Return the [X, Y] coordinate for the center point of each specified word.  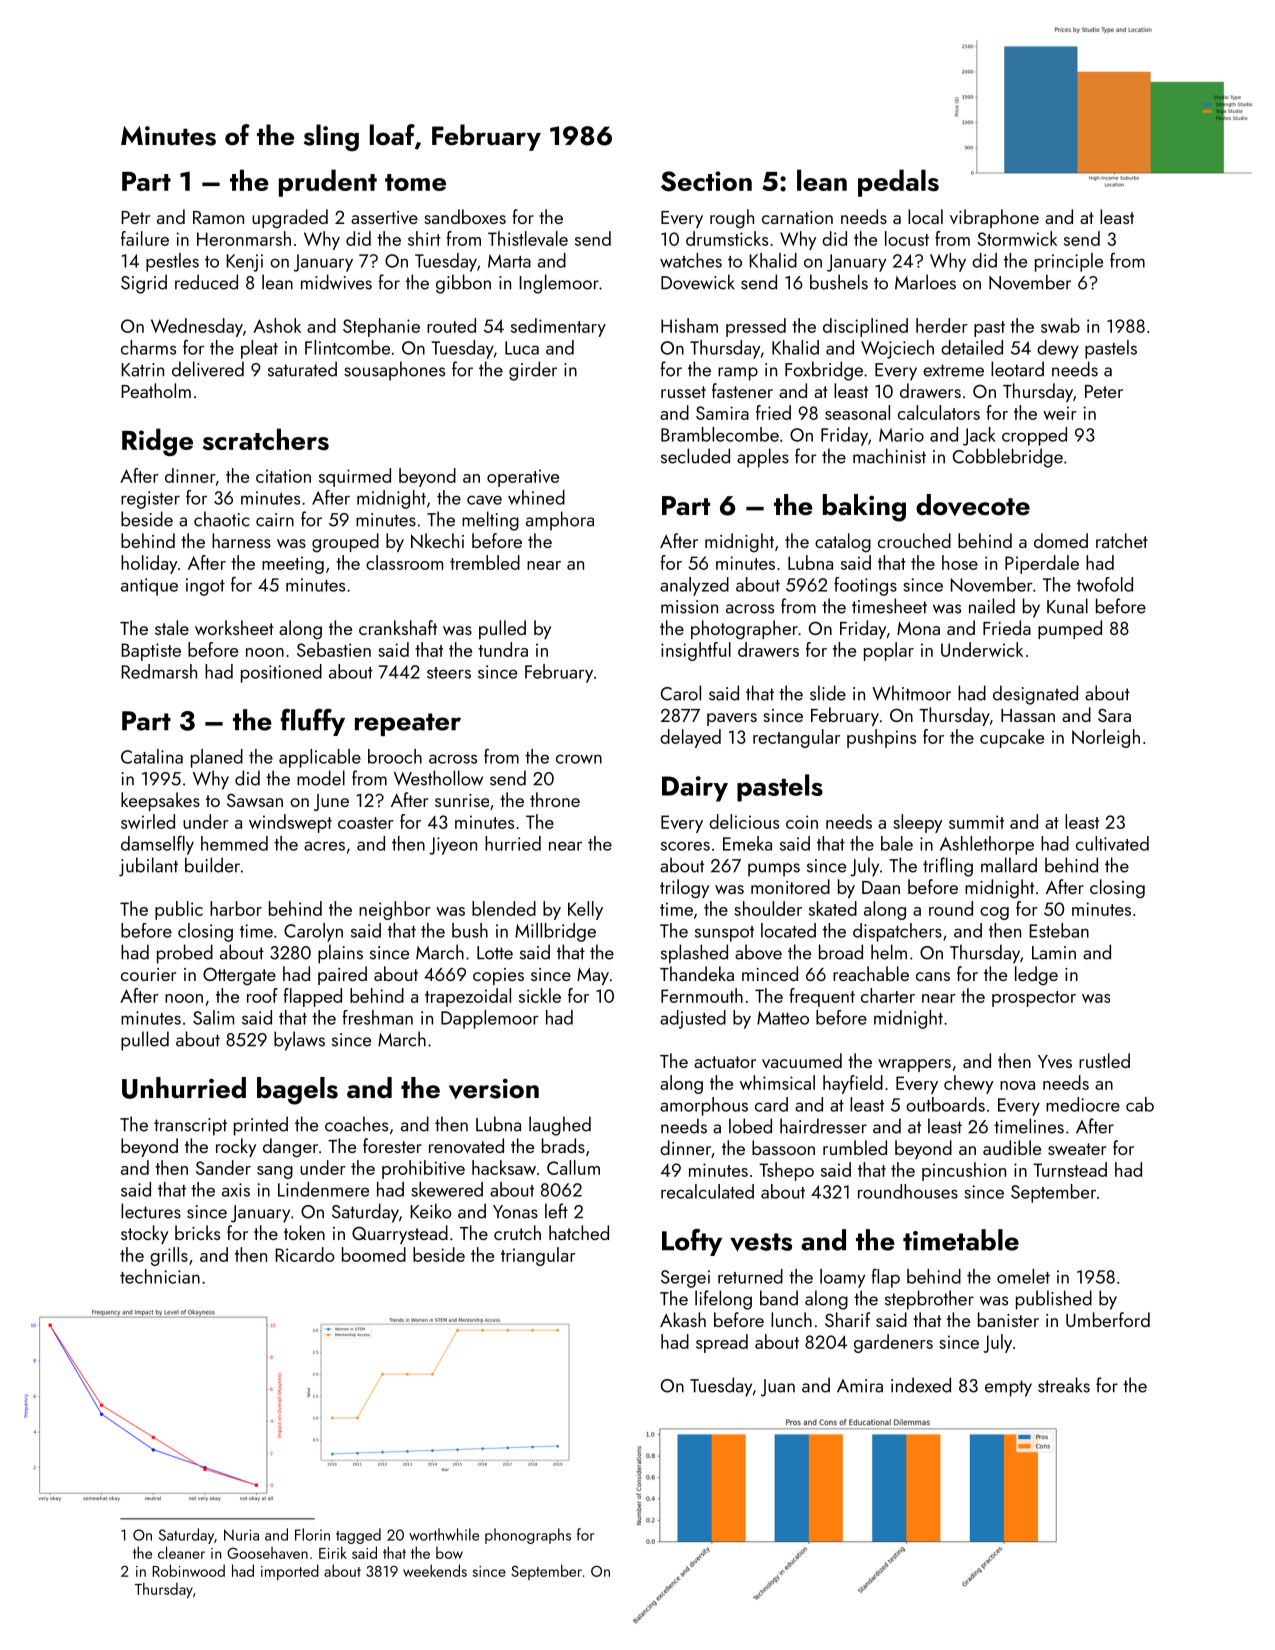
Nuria [241, 1535]
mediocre [1083, 1104]
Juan [778, 1388]
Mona [918, 628]
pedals [898, 183]
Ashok [277, 325]
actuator [725, 1062]
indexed [921, 1385]
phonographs [528, 1536]
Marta [509, 261]
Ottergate [239, 976]
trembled [485, 562]
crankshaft [398, 627]
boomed [374, 1254]
